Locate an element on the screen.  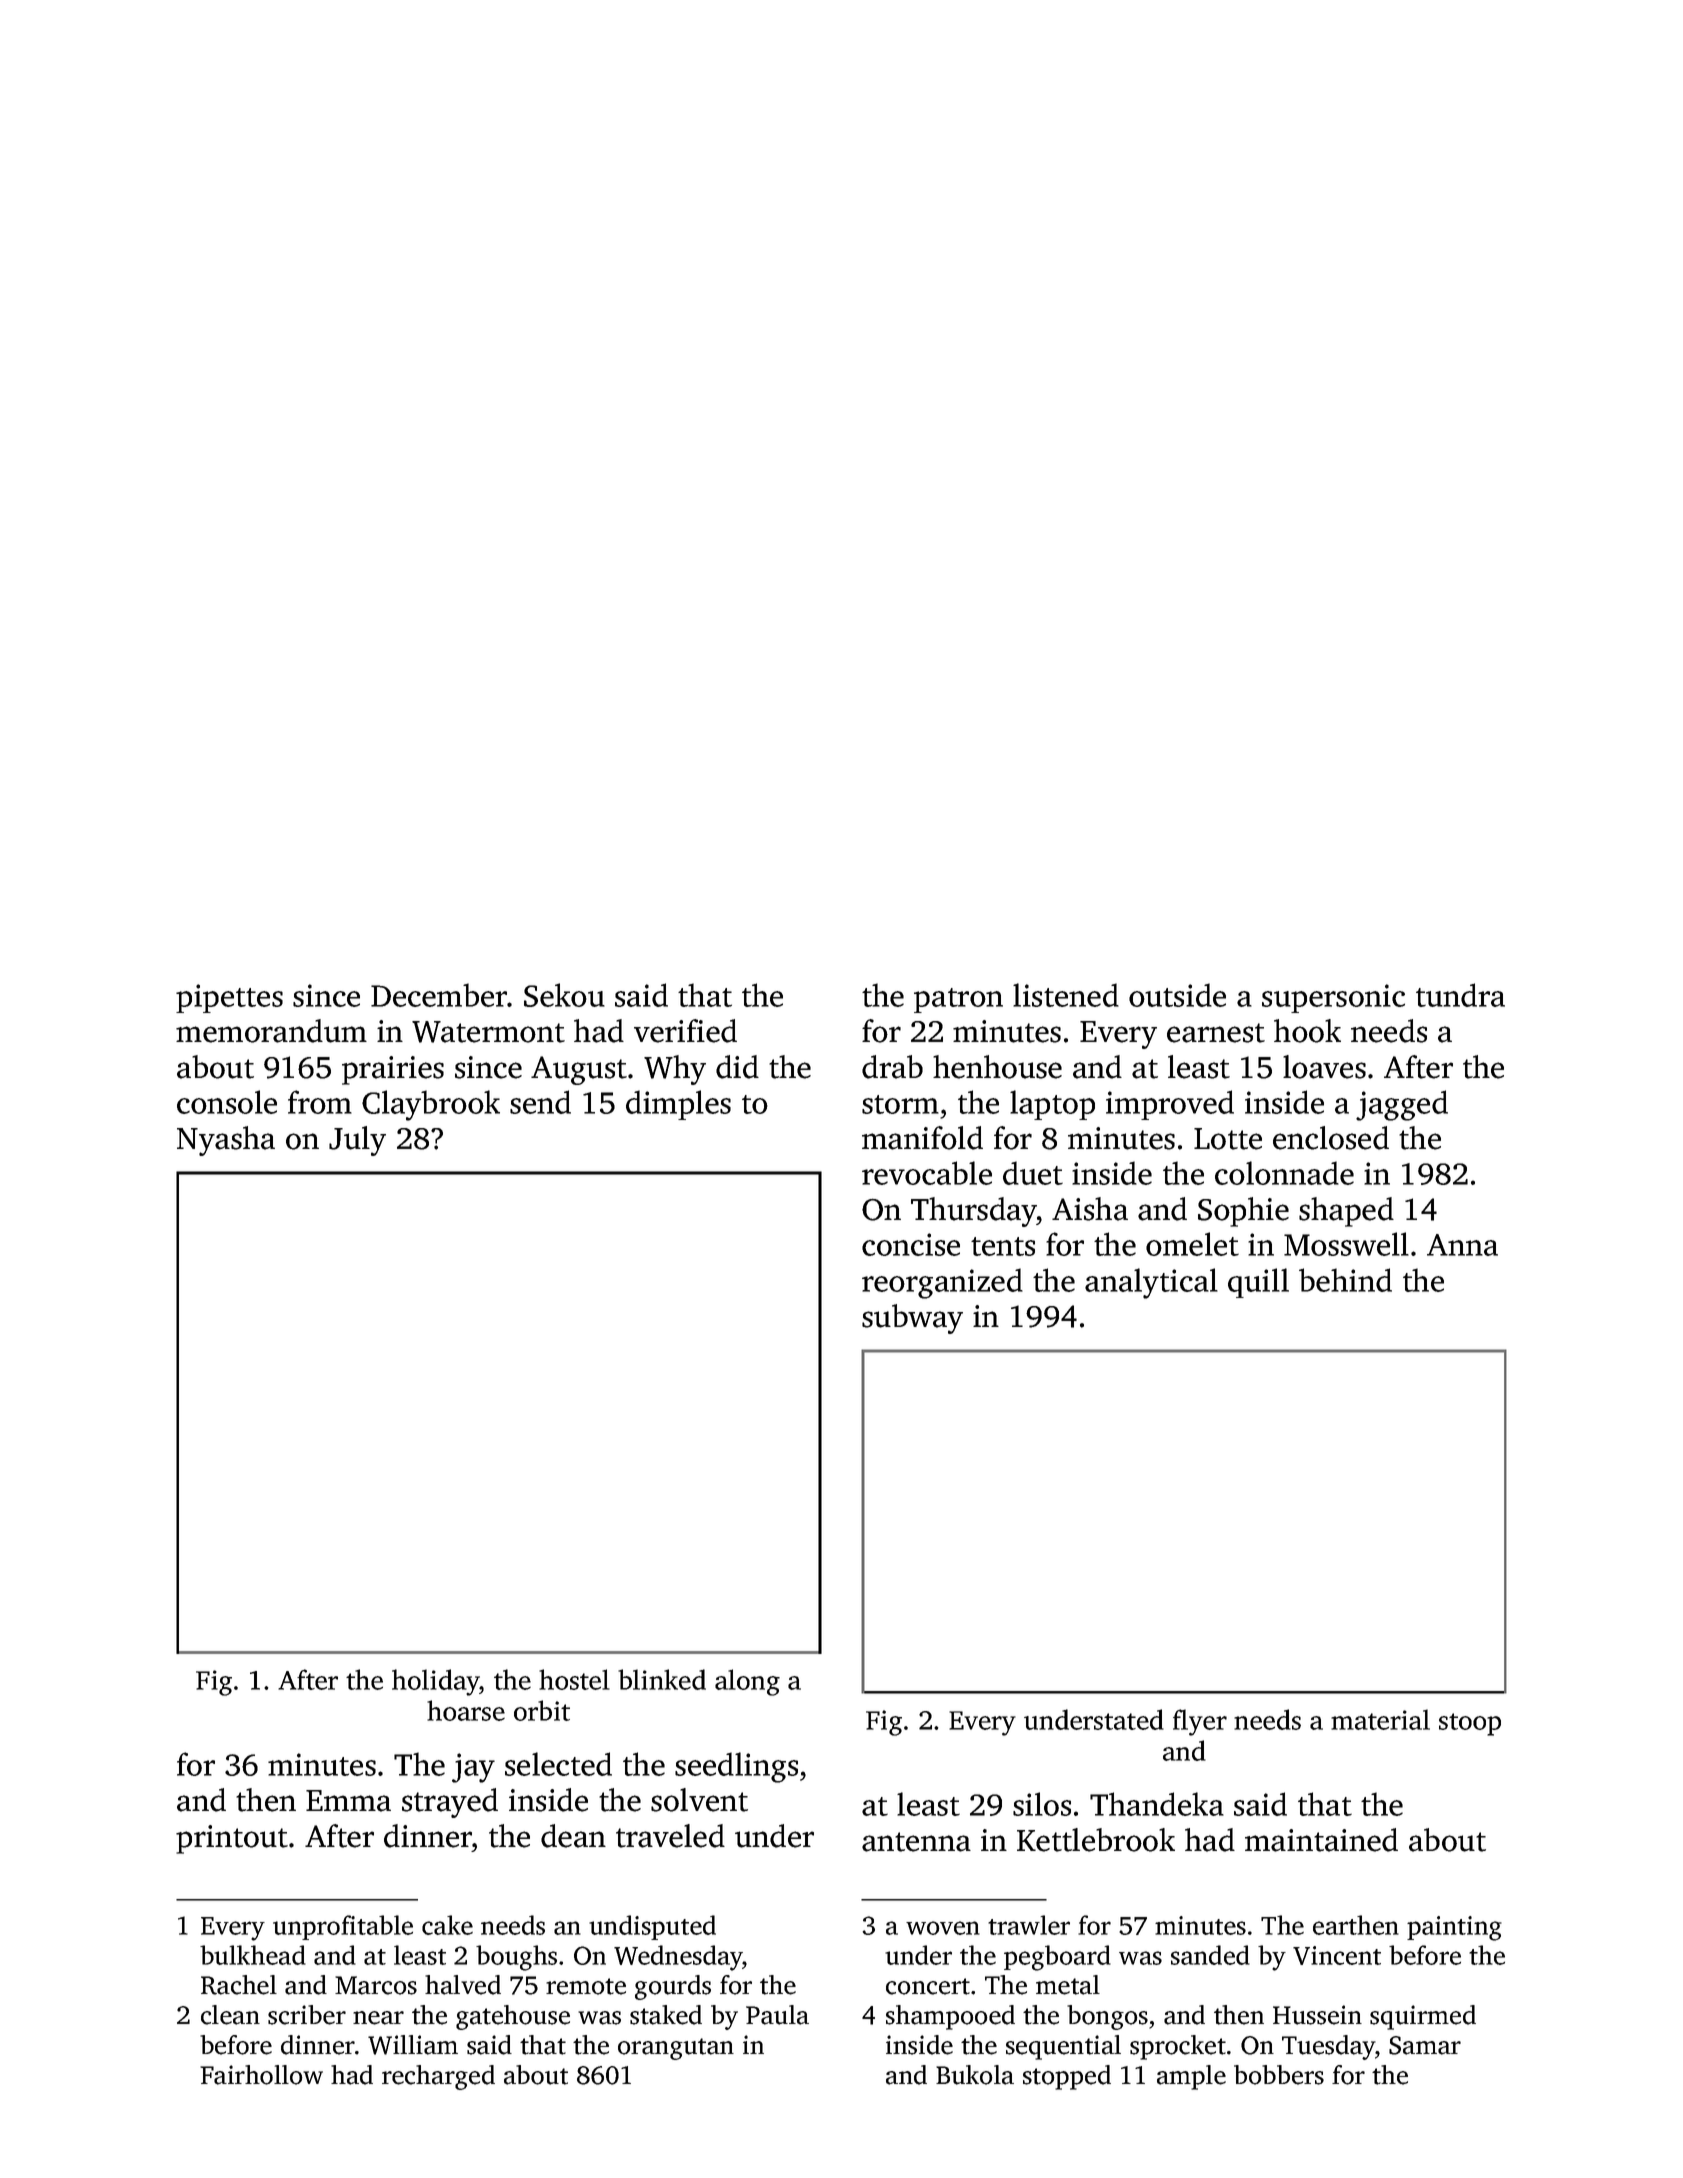
patron is located at coordinates (958, 1000).
